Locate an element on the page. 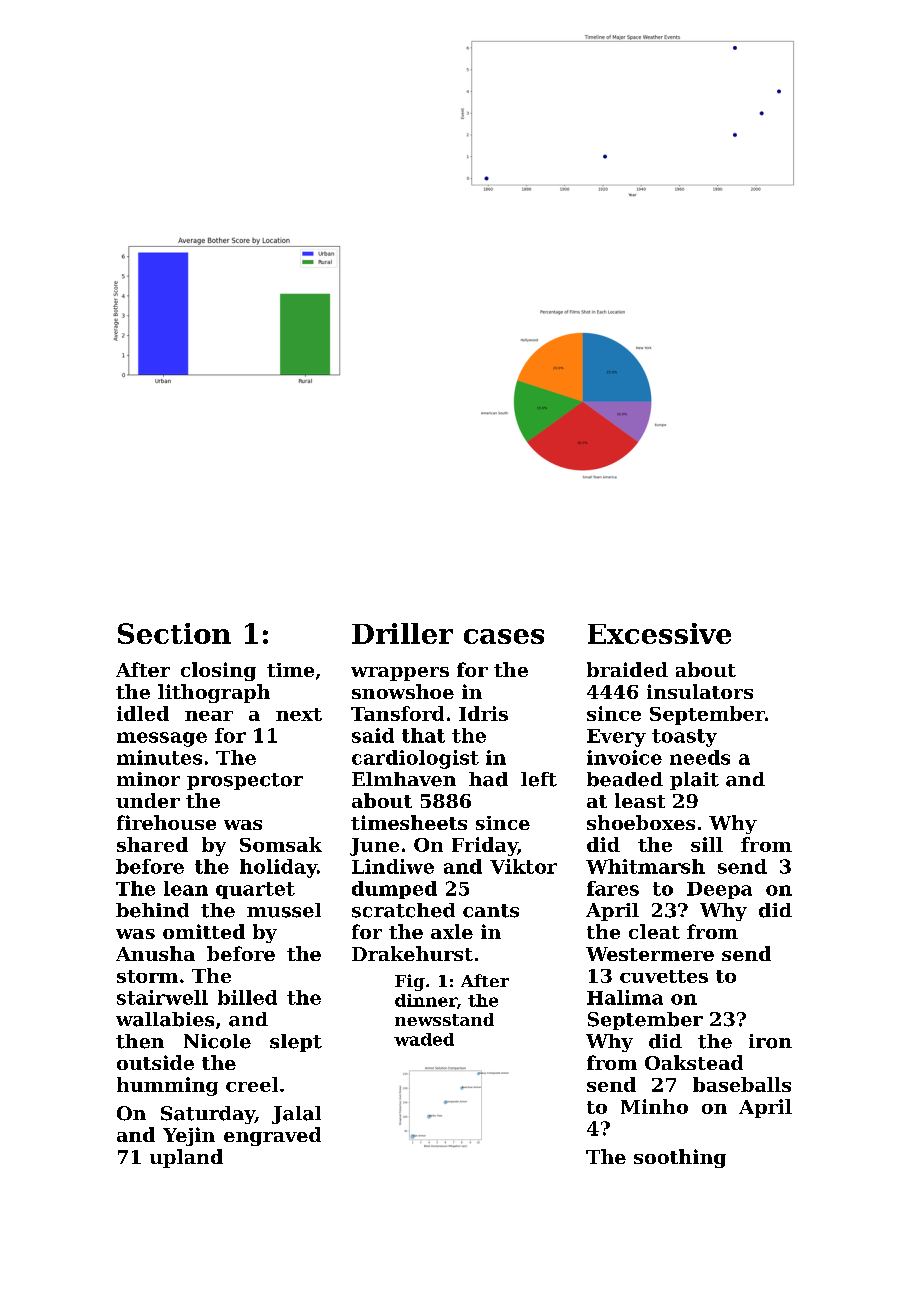  Jalal is located at coordinates (296, 1115).
